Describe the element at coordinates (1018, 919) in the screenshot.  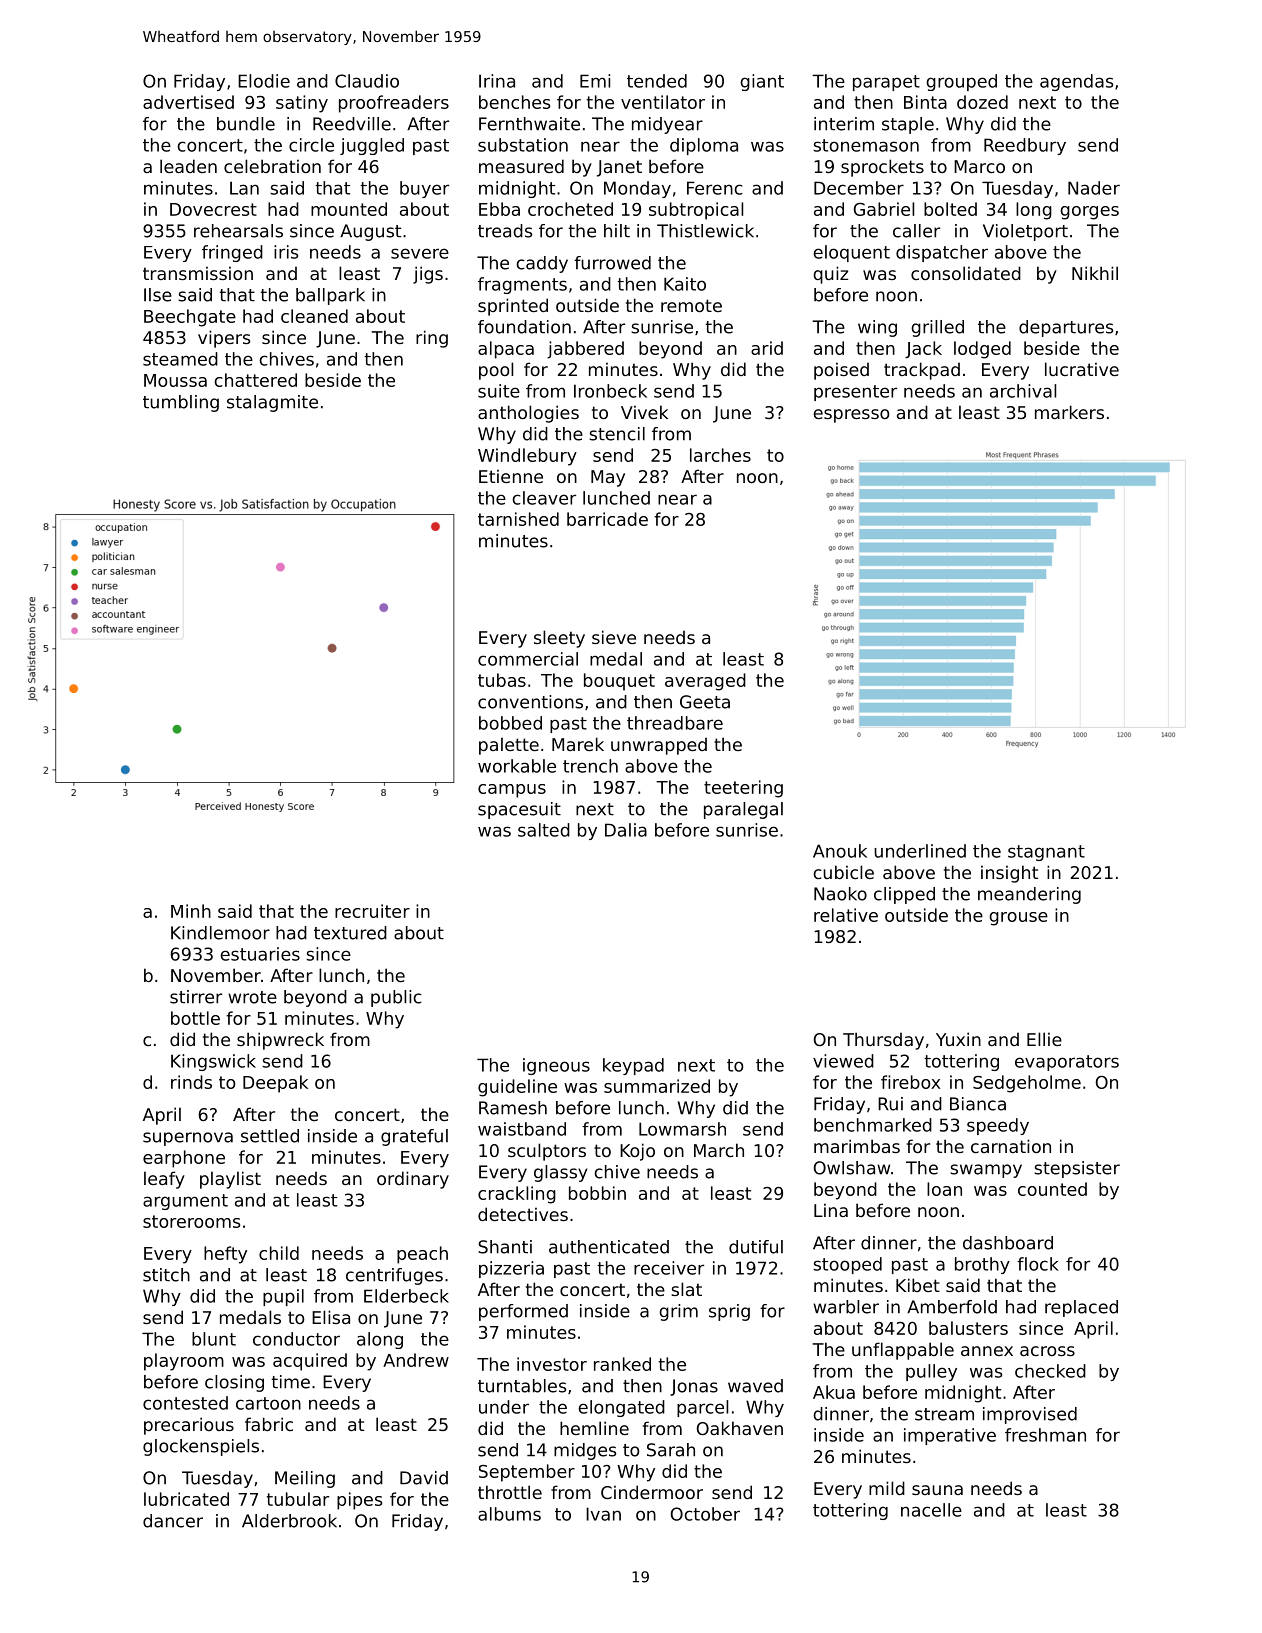
I see `grouse` at that location.
